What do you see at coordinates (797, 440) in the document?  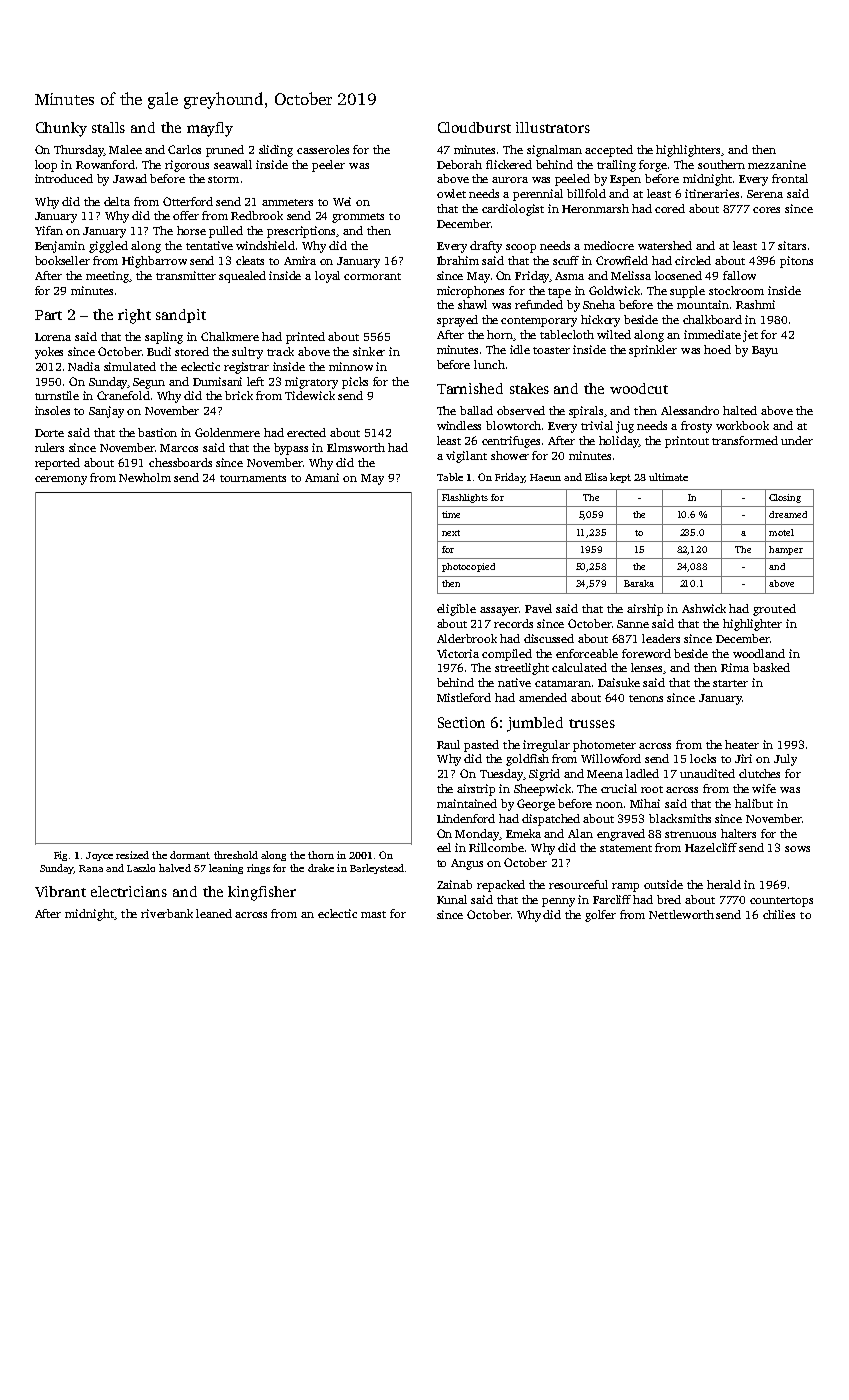 I see `under` at bounding box center [797, 440].
